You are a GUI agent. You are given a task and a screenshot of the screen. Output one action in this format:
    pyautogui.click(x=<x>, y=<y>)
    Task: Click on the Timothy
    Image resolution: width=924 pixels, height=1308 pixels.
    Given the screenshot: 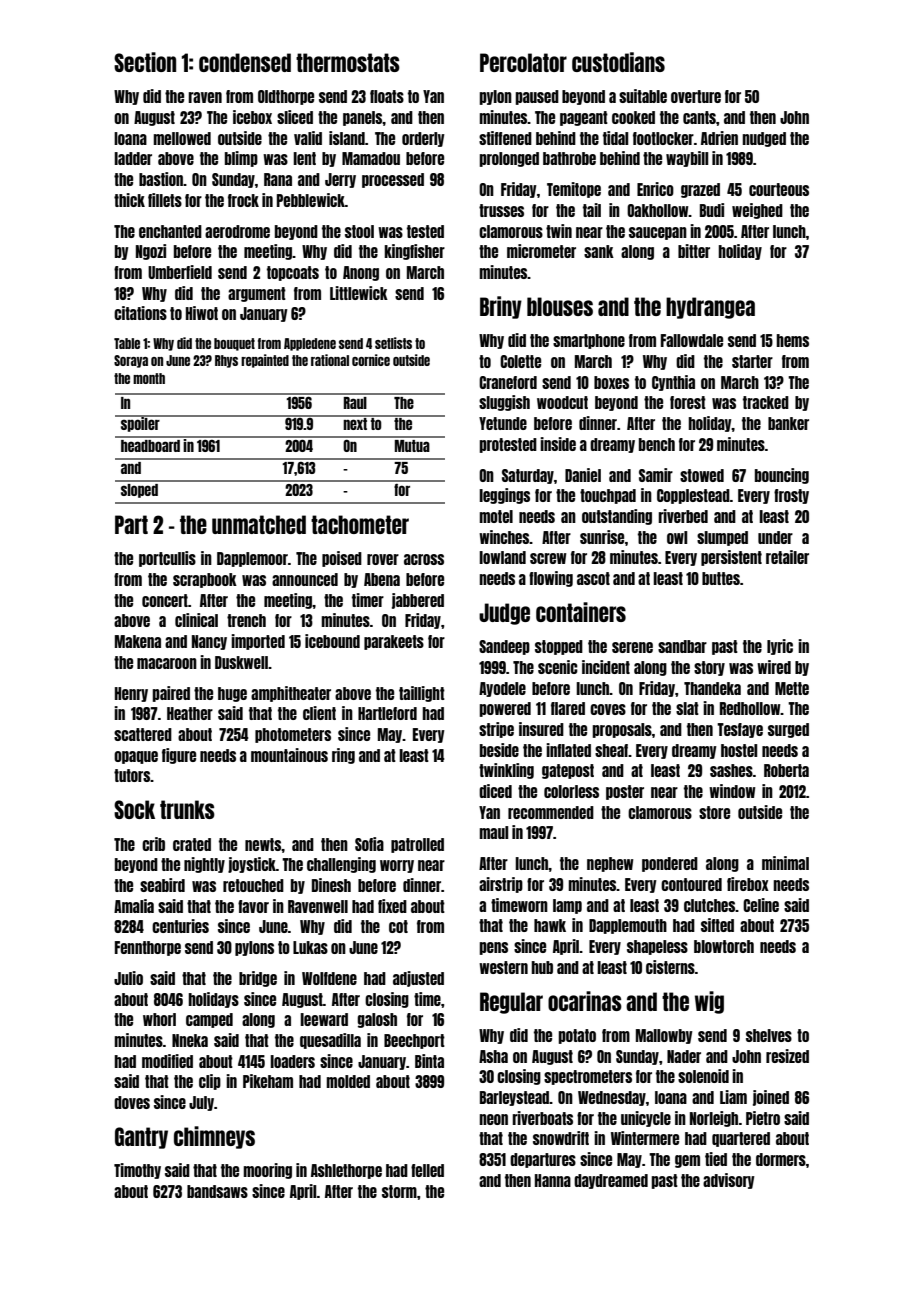 What is the action you would take?
    pyautogui.click(x=137, y=1171)
